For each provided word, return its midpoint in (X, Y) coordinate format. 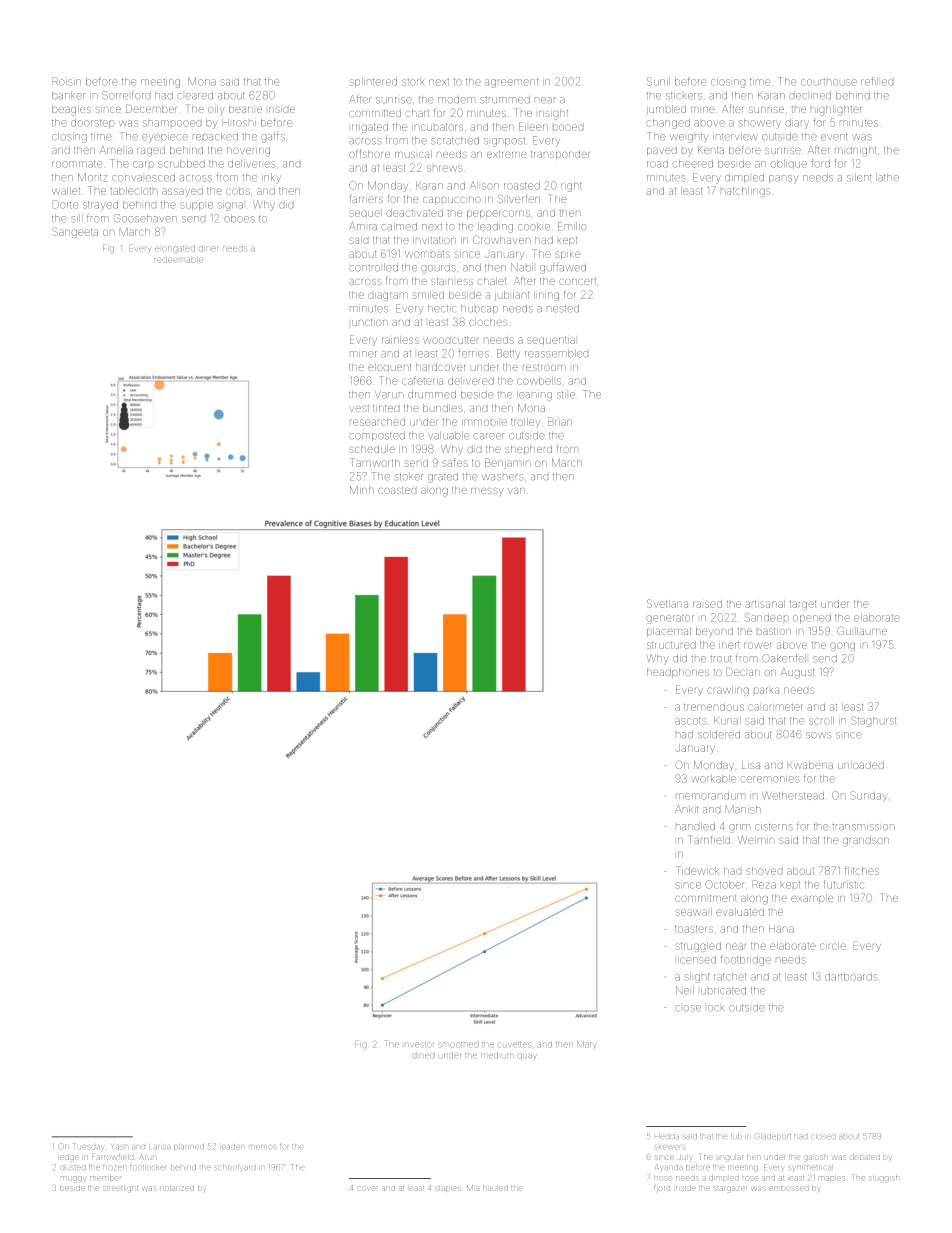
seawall (694, 912)
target (803, 605)
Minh (362, 490)
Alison (484, 186)
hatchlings (745, 192)
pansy (783, 179)
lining (546, 296)
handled (695, 827)
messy (487, 492)
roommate (77, 164)
